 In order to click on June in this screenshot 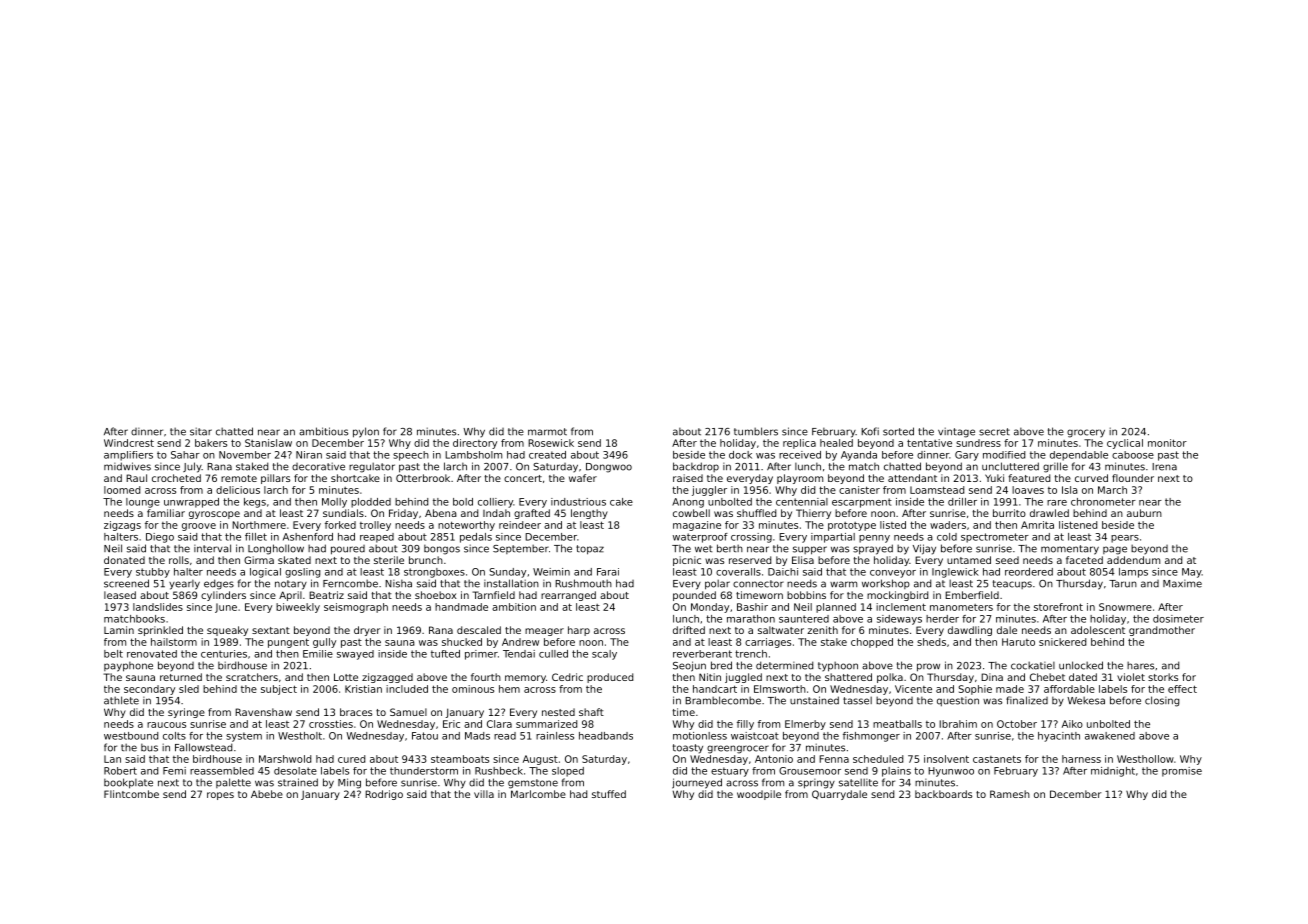, I will do `click(226, 608)`.
